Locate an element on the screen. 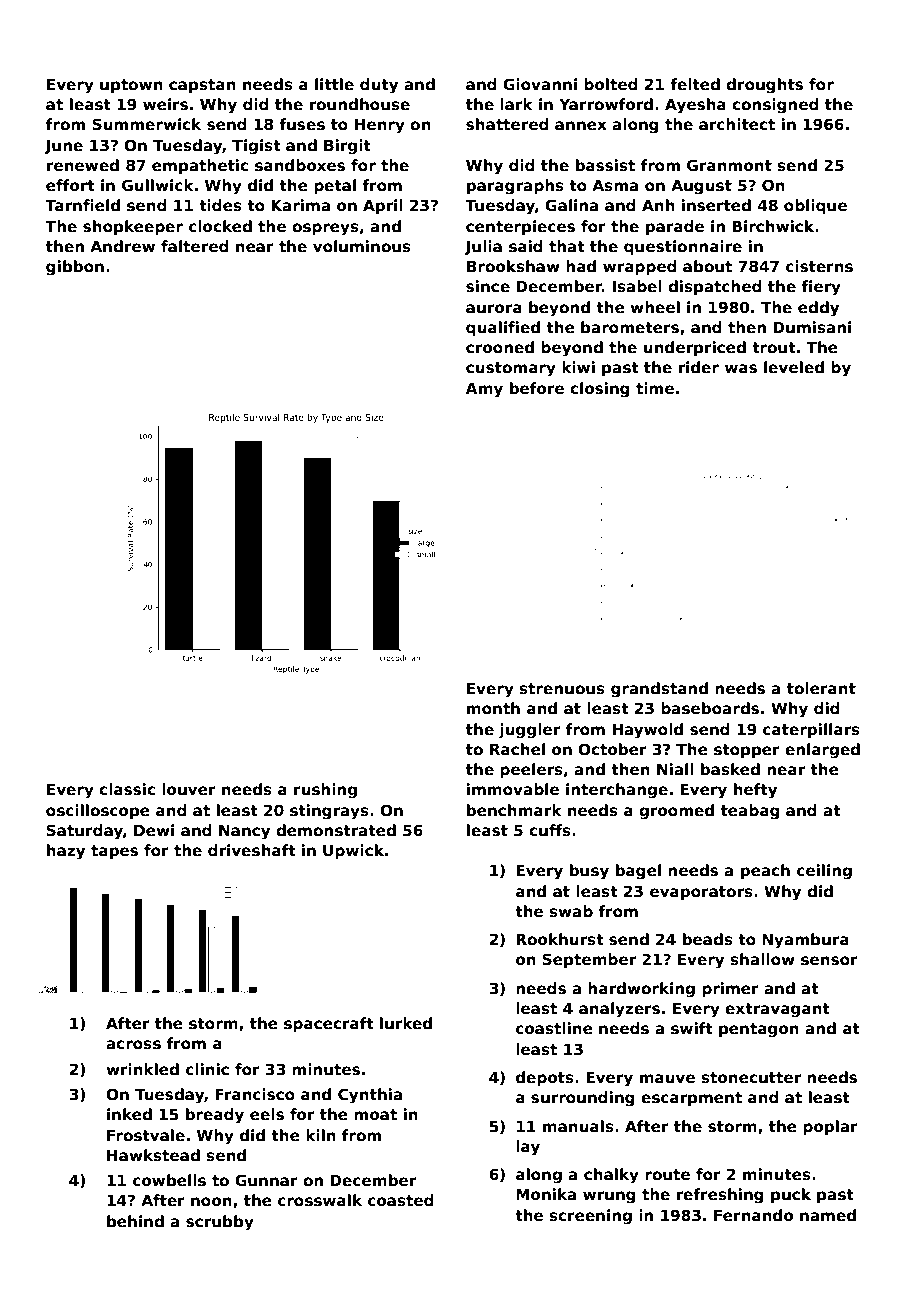 The image size is (908, 1316). grandstand is located at coordinates (659, 690).
